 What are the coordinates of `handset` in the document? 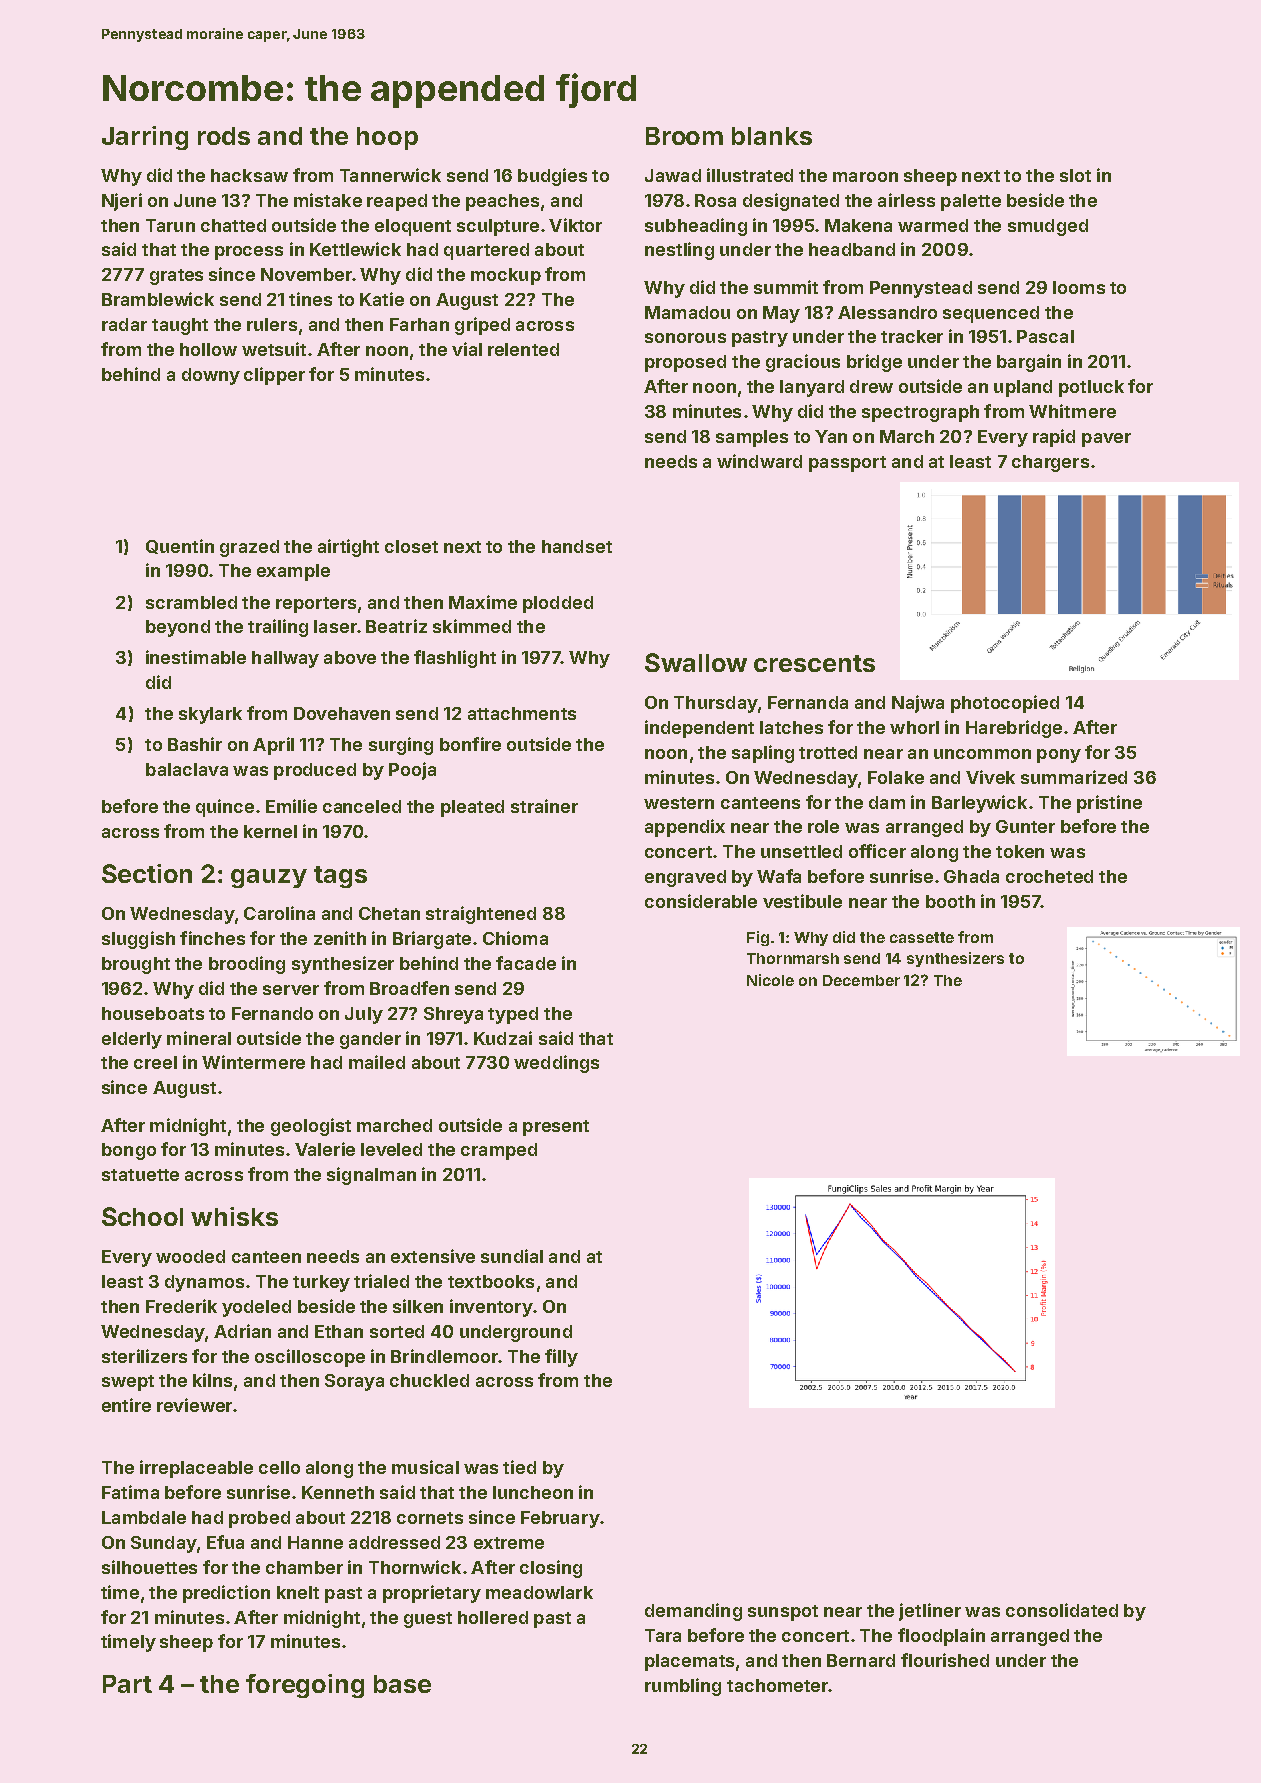 It's located at (577, 546).
